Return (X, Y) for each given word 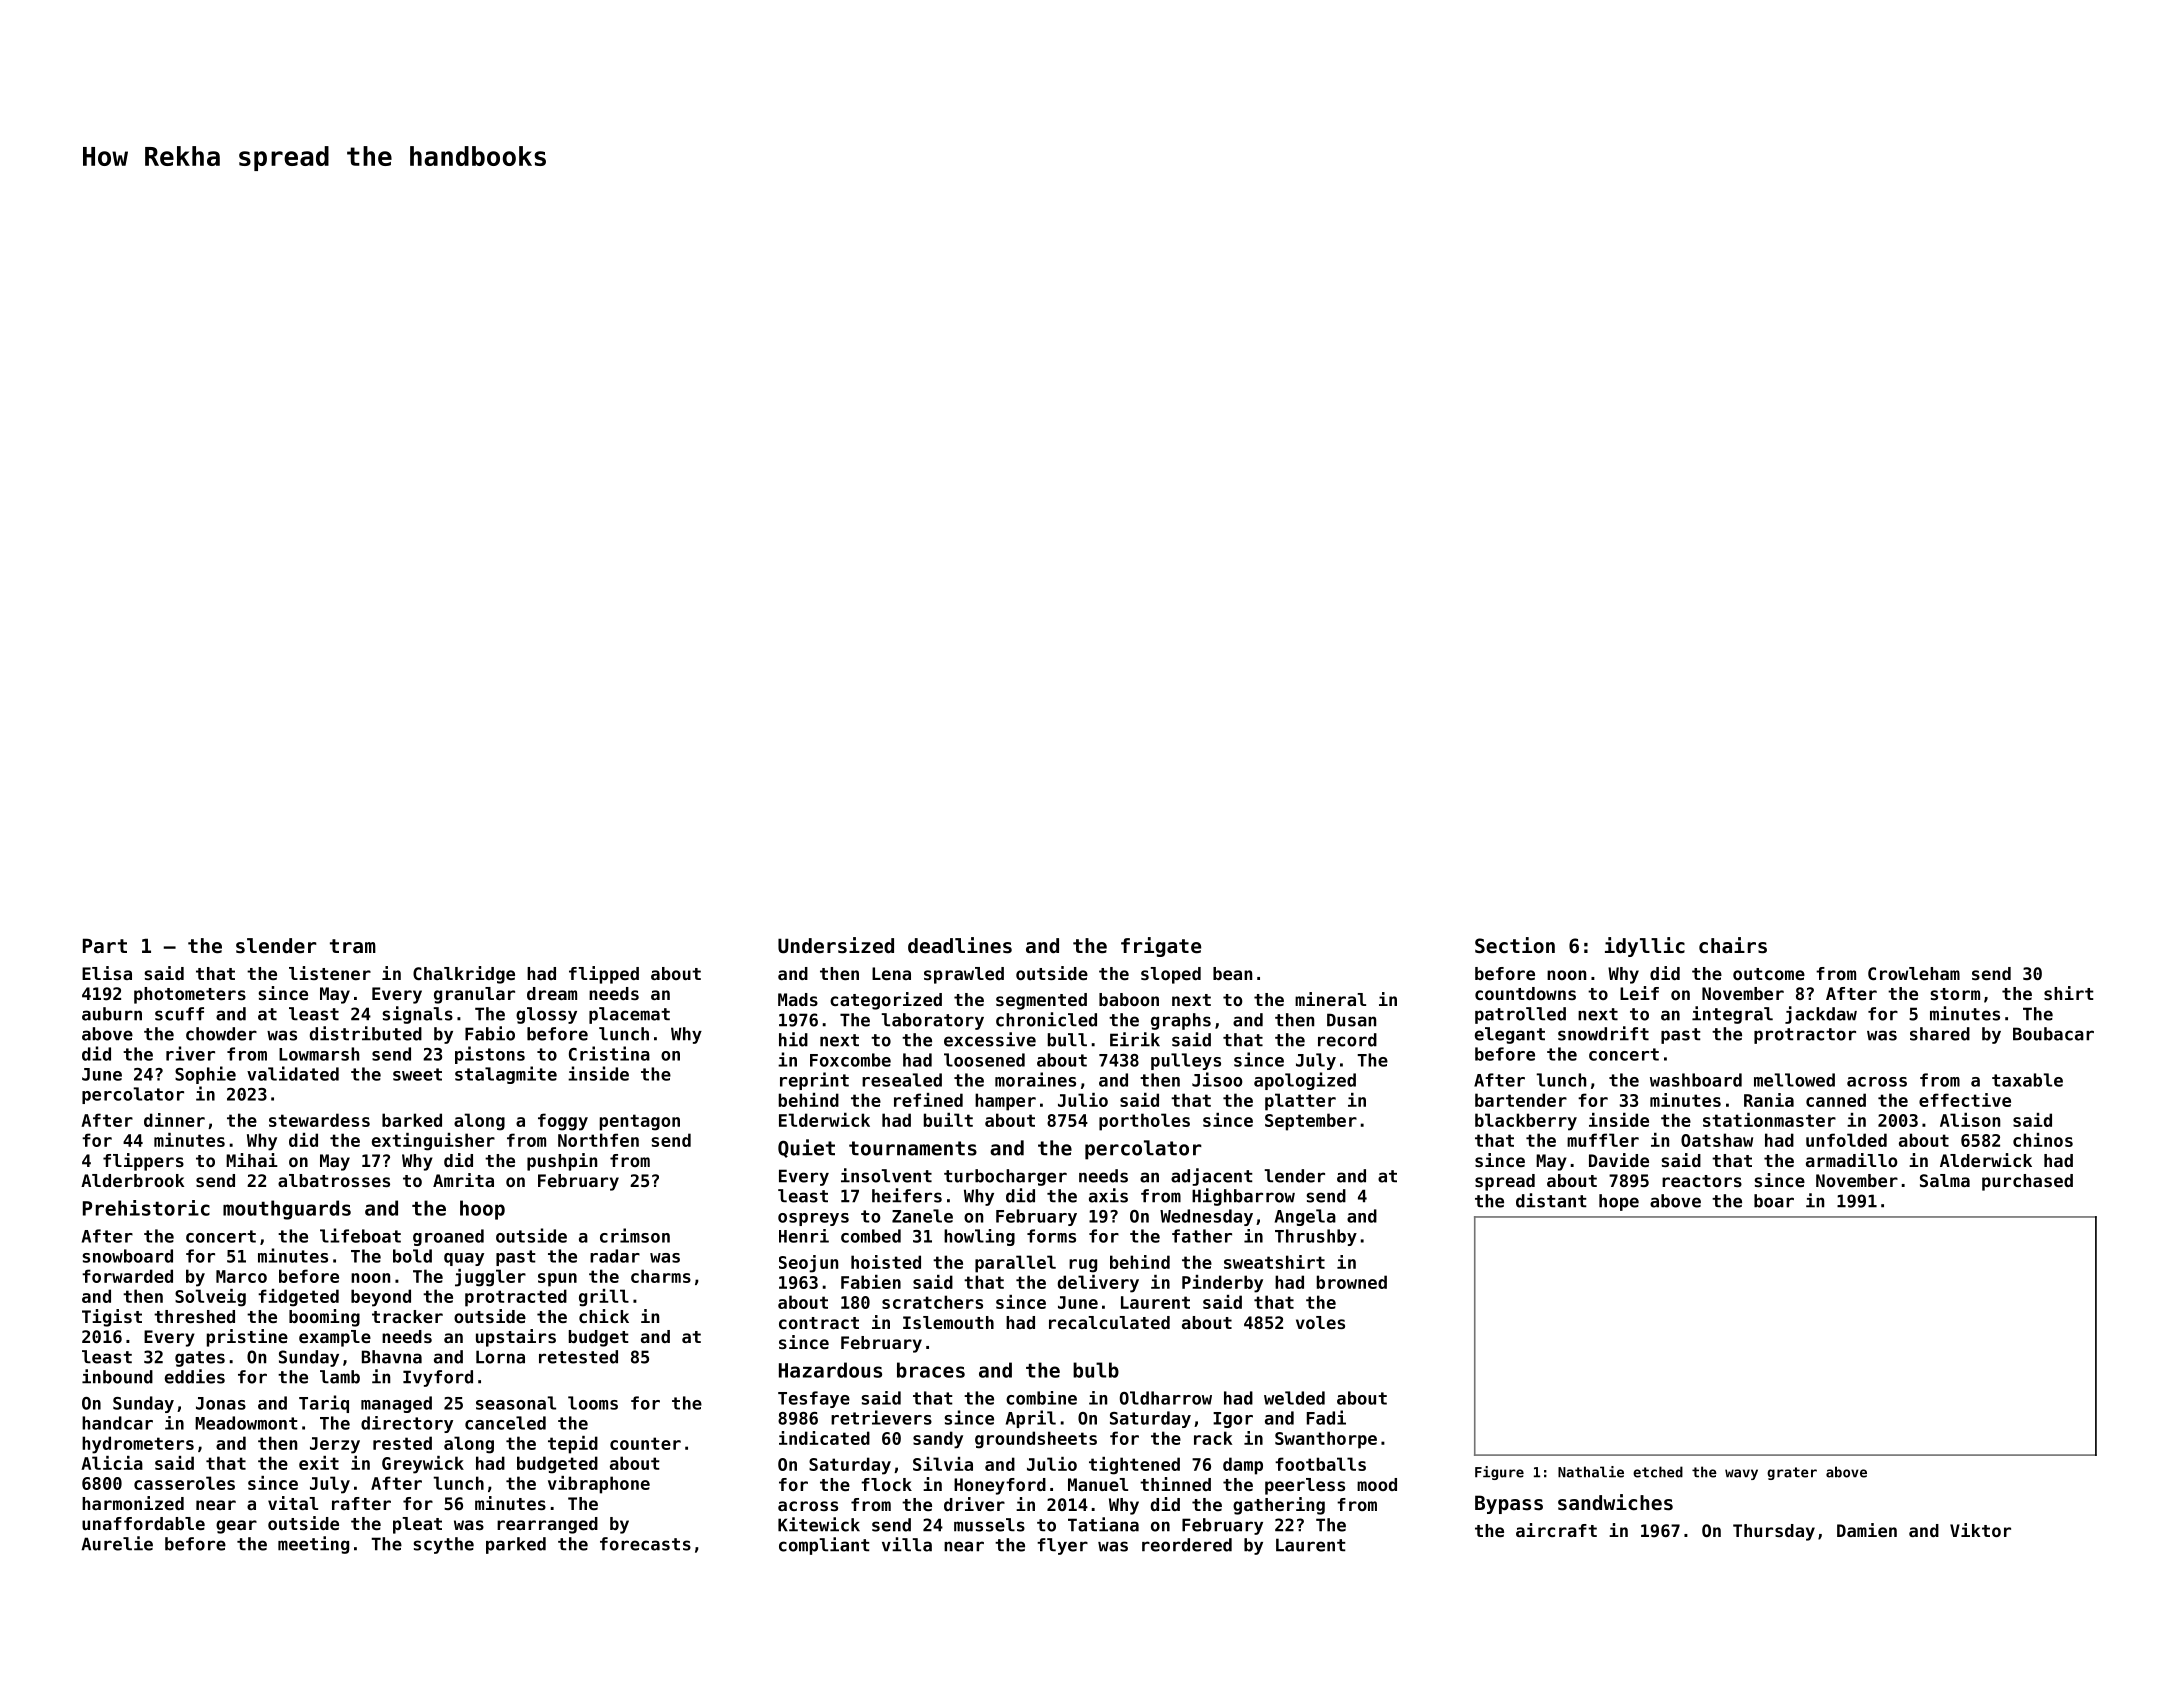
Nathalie (1591, 1472)
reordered (1187, 1545)
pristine (247, 1338)
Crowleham (1914, 973)
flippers (143, 1162)
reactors (1702, 1181)
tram (353, 946)
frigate (1161, 947)
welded (1294, 1398)
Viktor (1980, 1530)
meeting (313, 1545)
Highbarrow (1243, 1197)
